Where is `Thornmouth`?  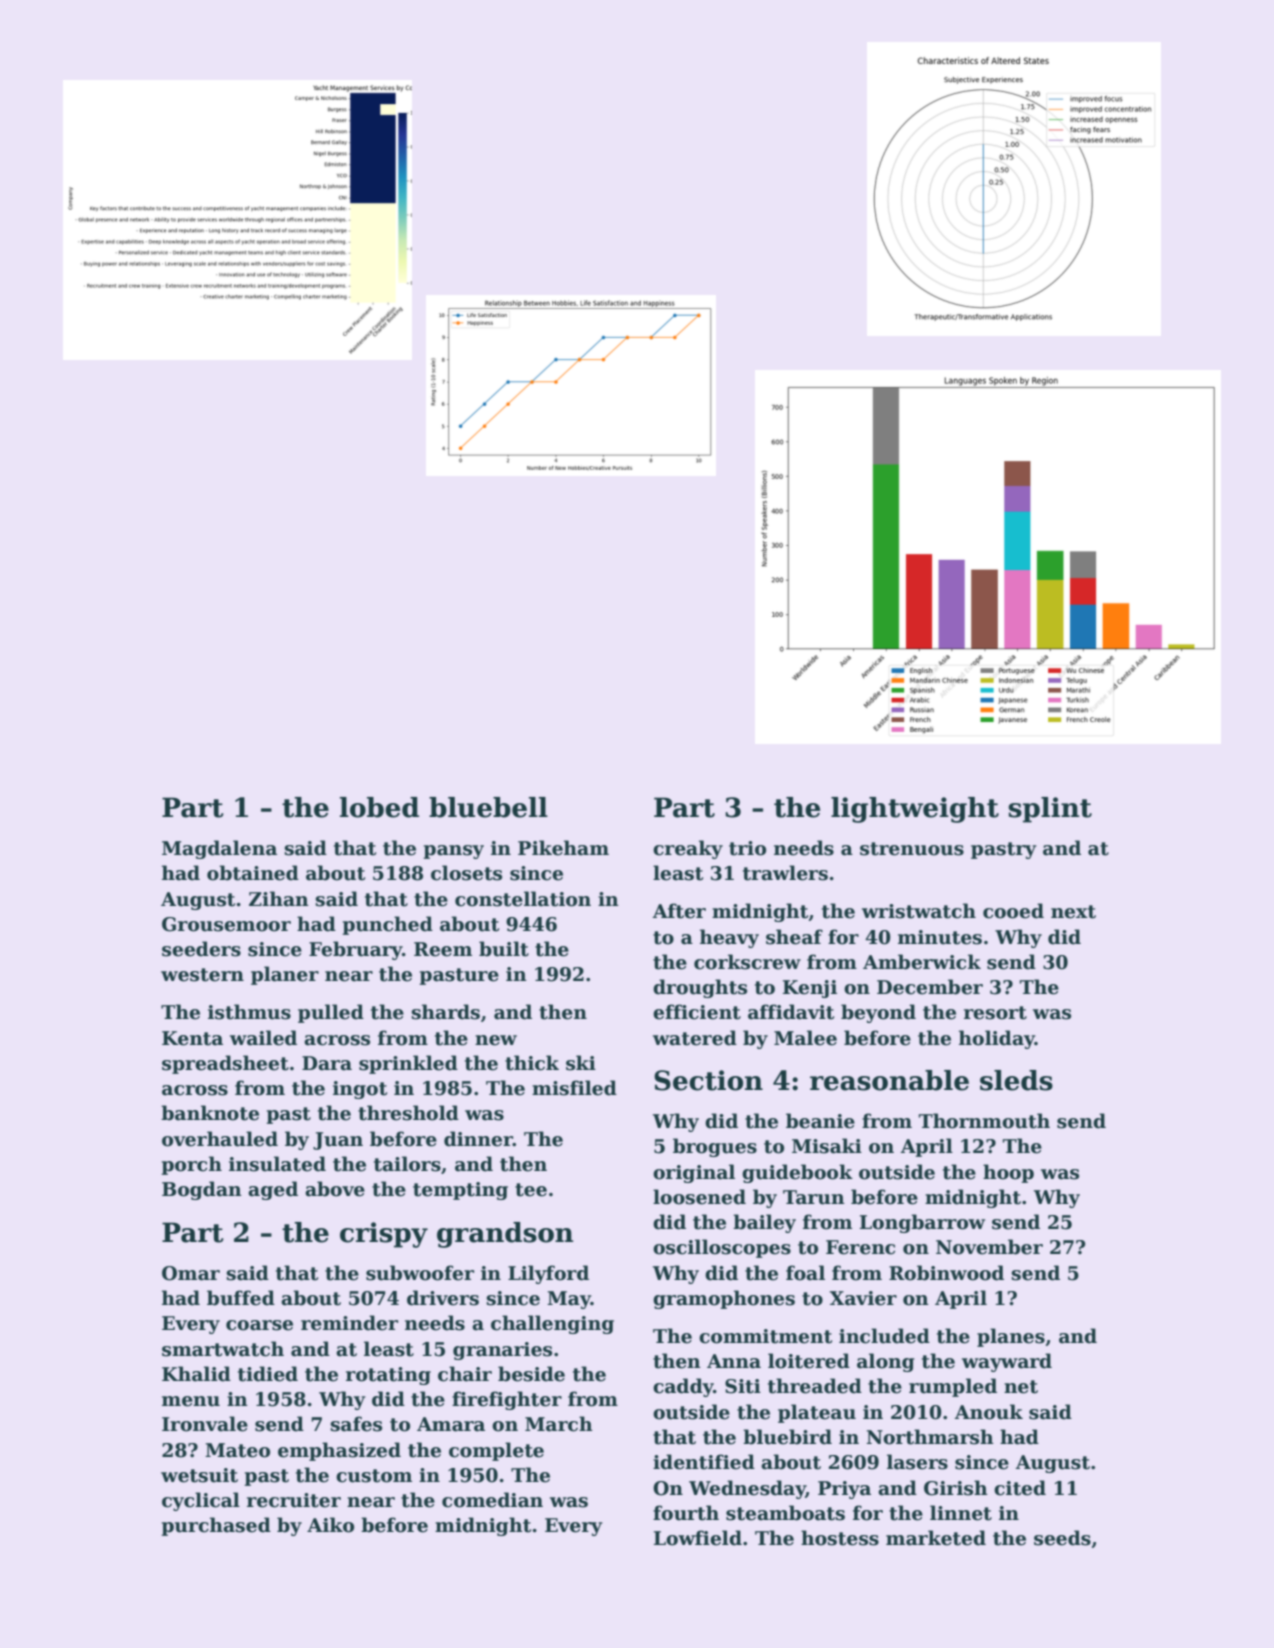 Thornmouth is located at coordinates (984, 1121).
